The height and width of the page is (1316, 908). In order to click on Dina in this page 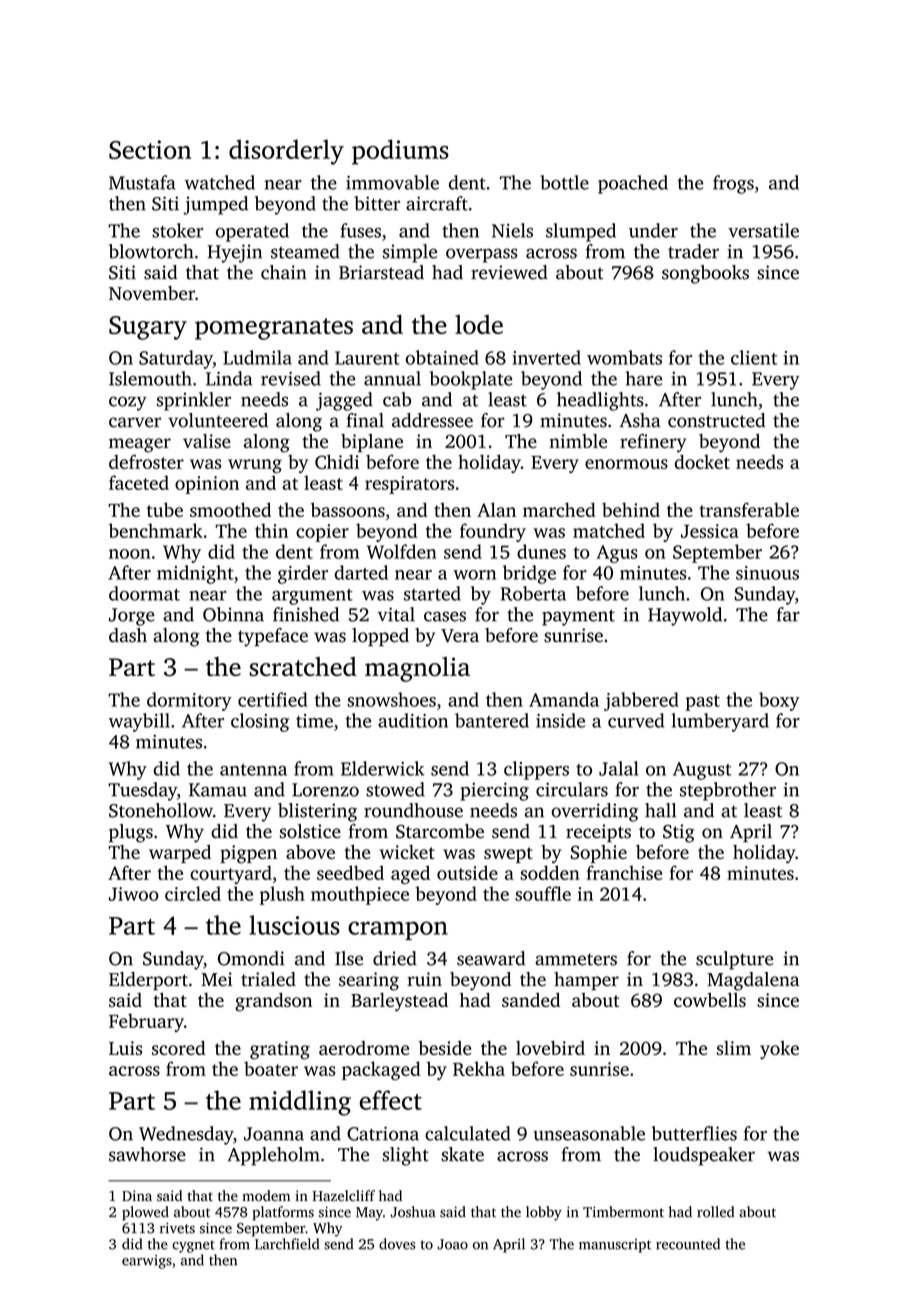, I will do `click(137, 1195)`.
